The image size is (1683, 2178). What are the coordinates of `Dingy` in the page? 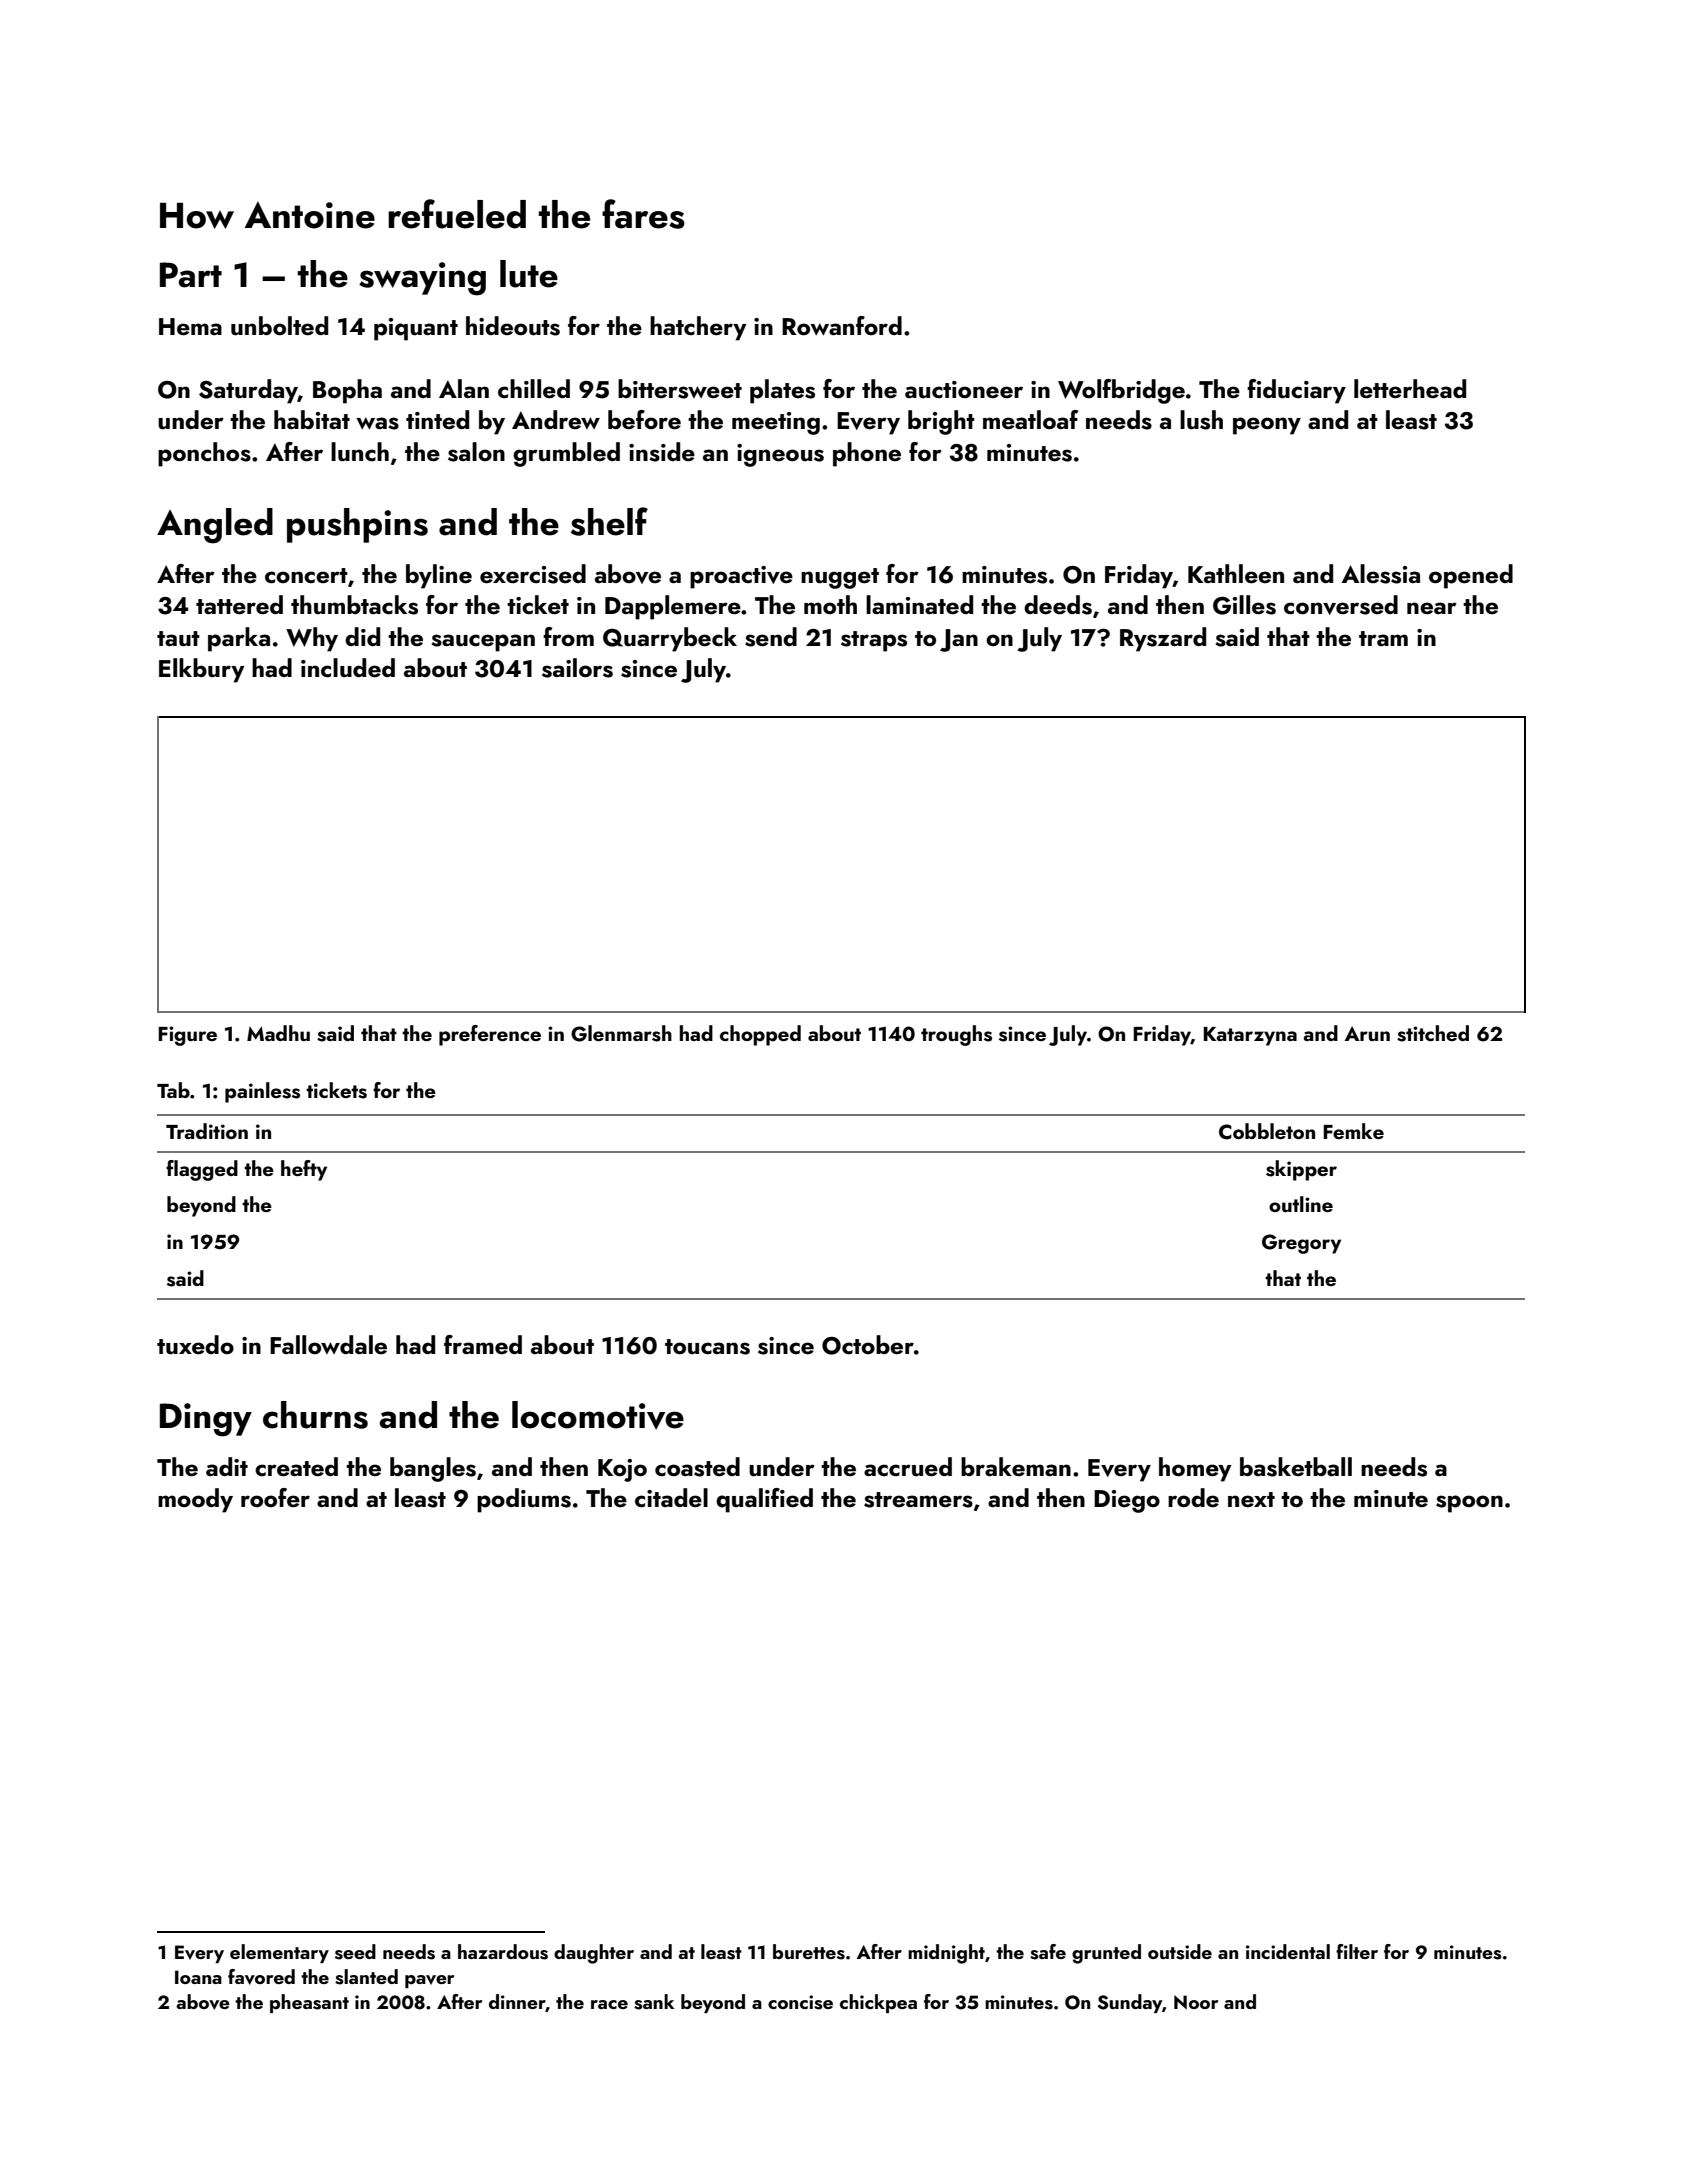 It's located at (206, 1420).
